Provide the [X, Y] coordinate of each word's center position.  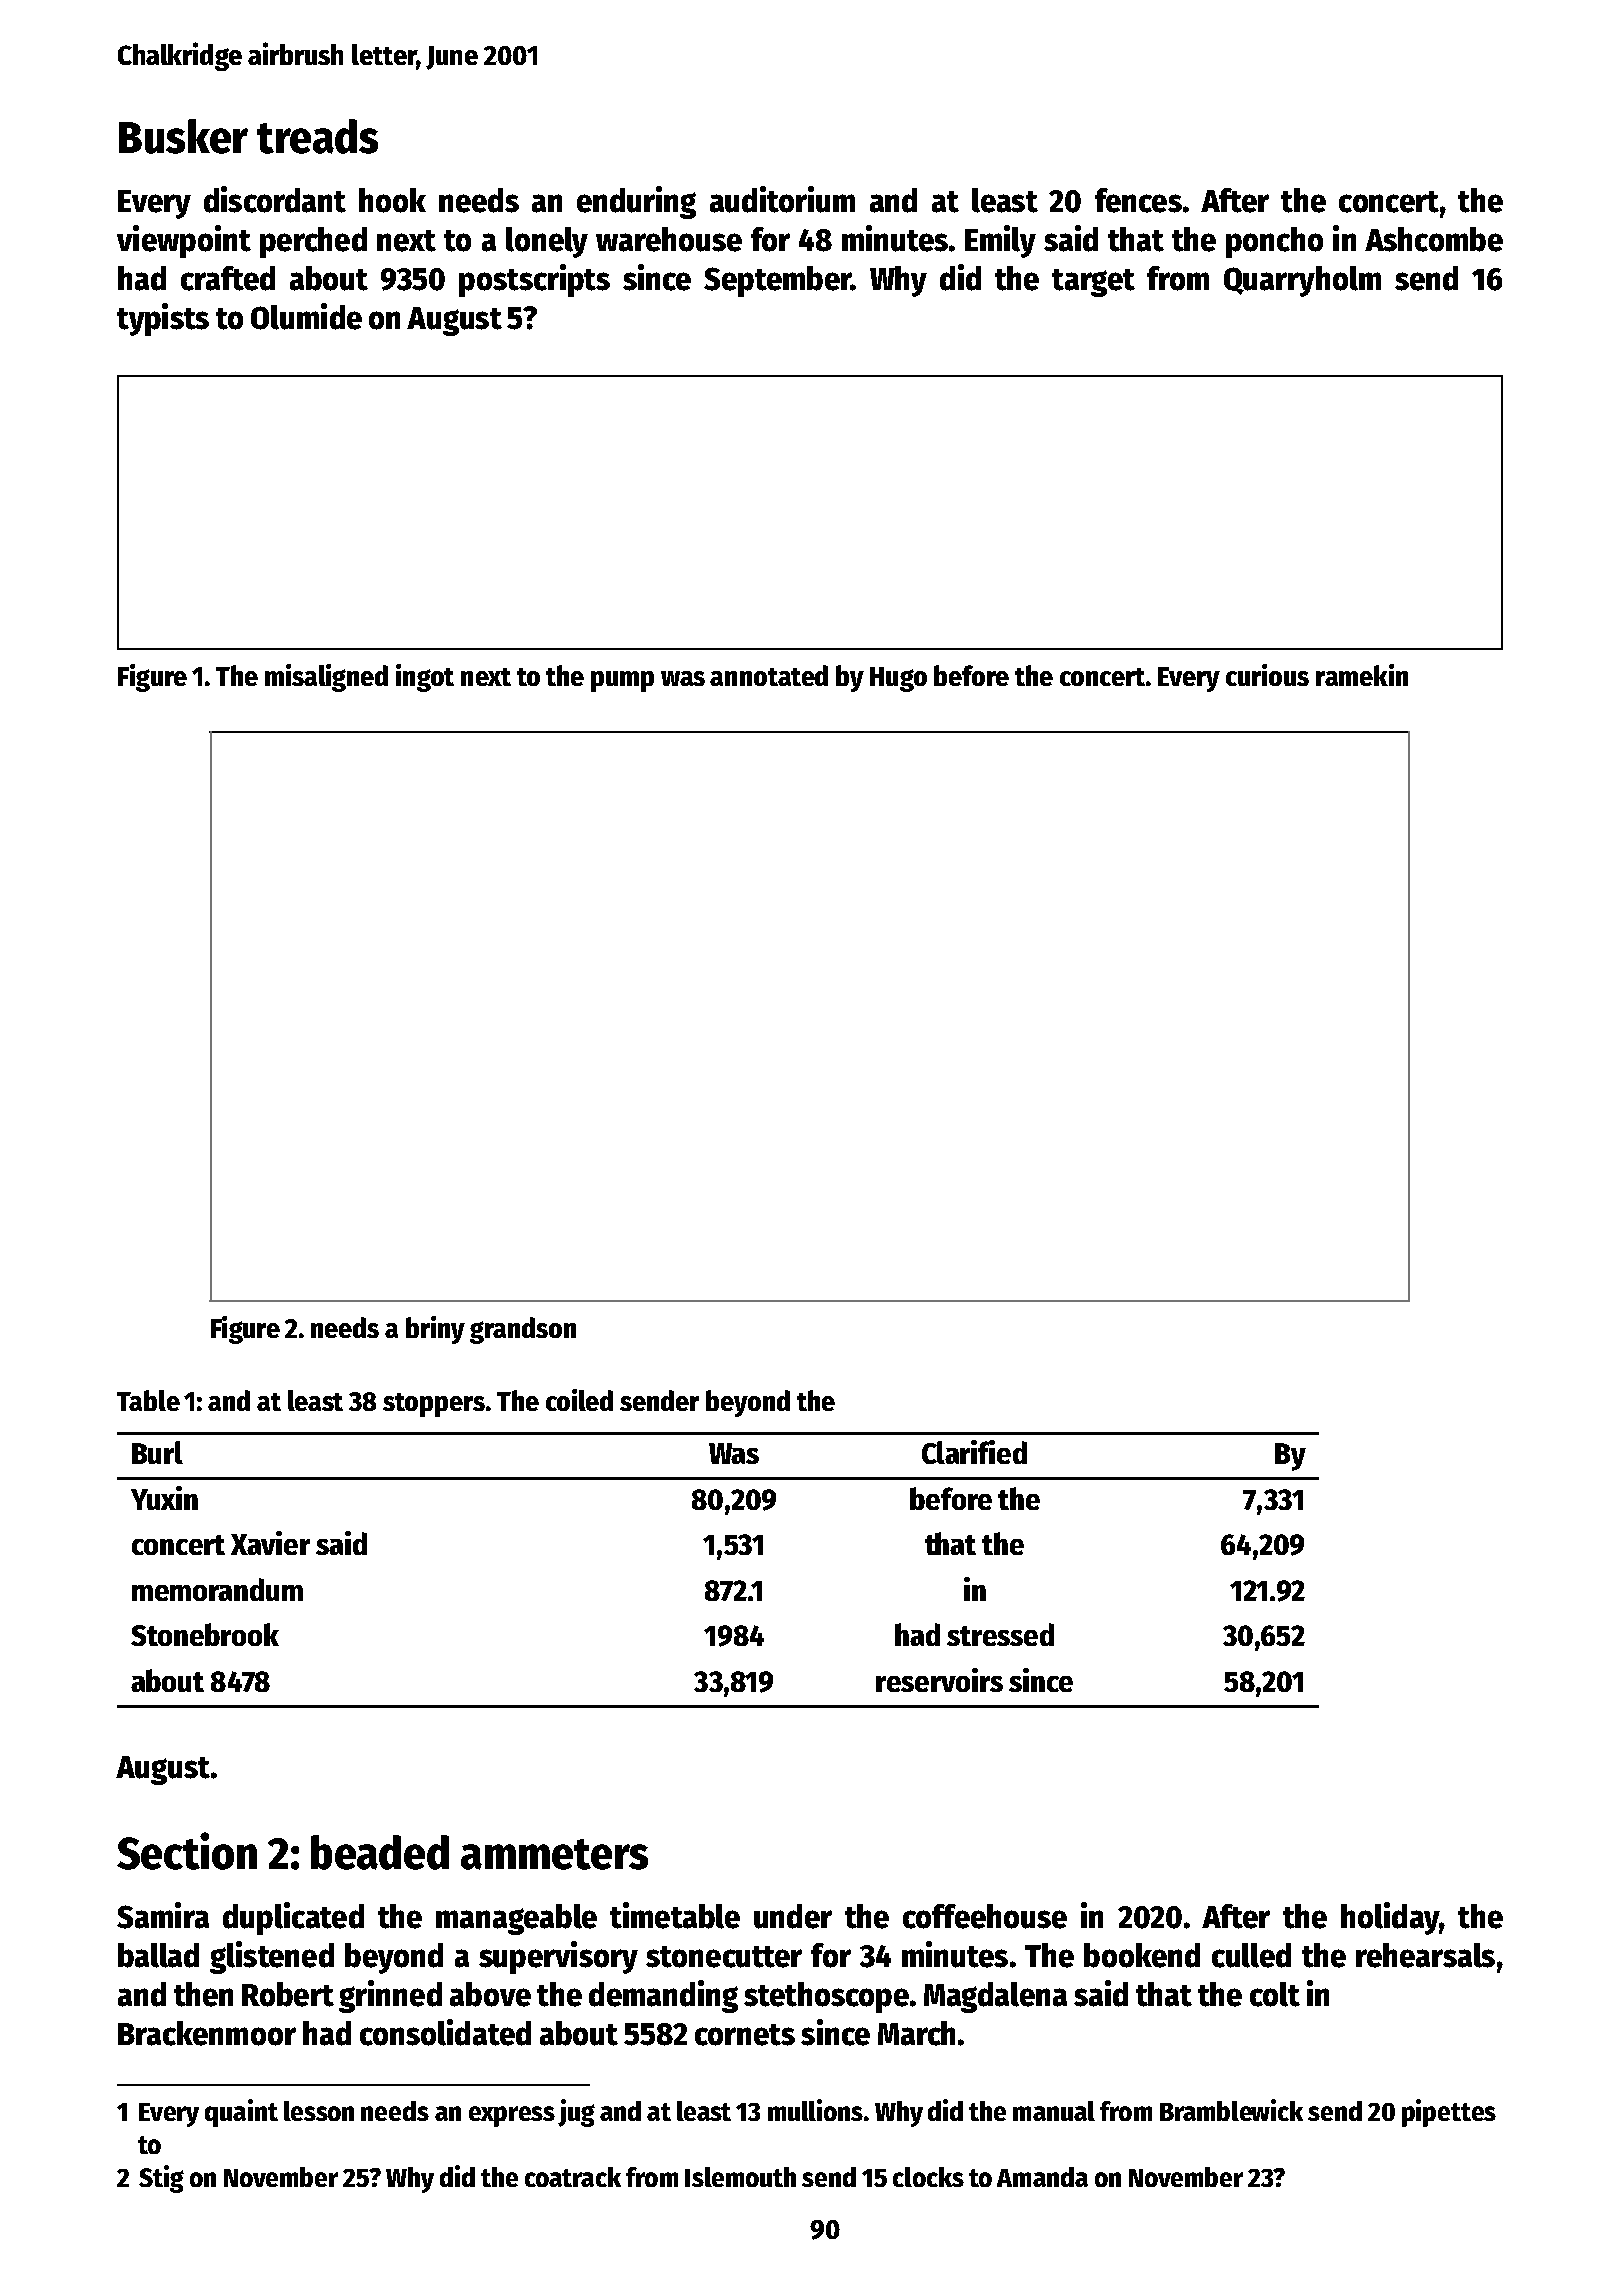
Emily [1000, 241]
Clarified [974, 1452]
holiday [1390, 1918]
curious [1267, 675]
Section [187, 1851]
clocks [928, 2177]
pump [622, 681]
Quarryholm [1302, 281]
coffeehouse [985, 1916]
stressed [1000, 1634]
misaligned [326, 678]
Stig [161, 2179]
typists [163, 319]
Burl [157, 1452]
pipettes [1449, 2113]
